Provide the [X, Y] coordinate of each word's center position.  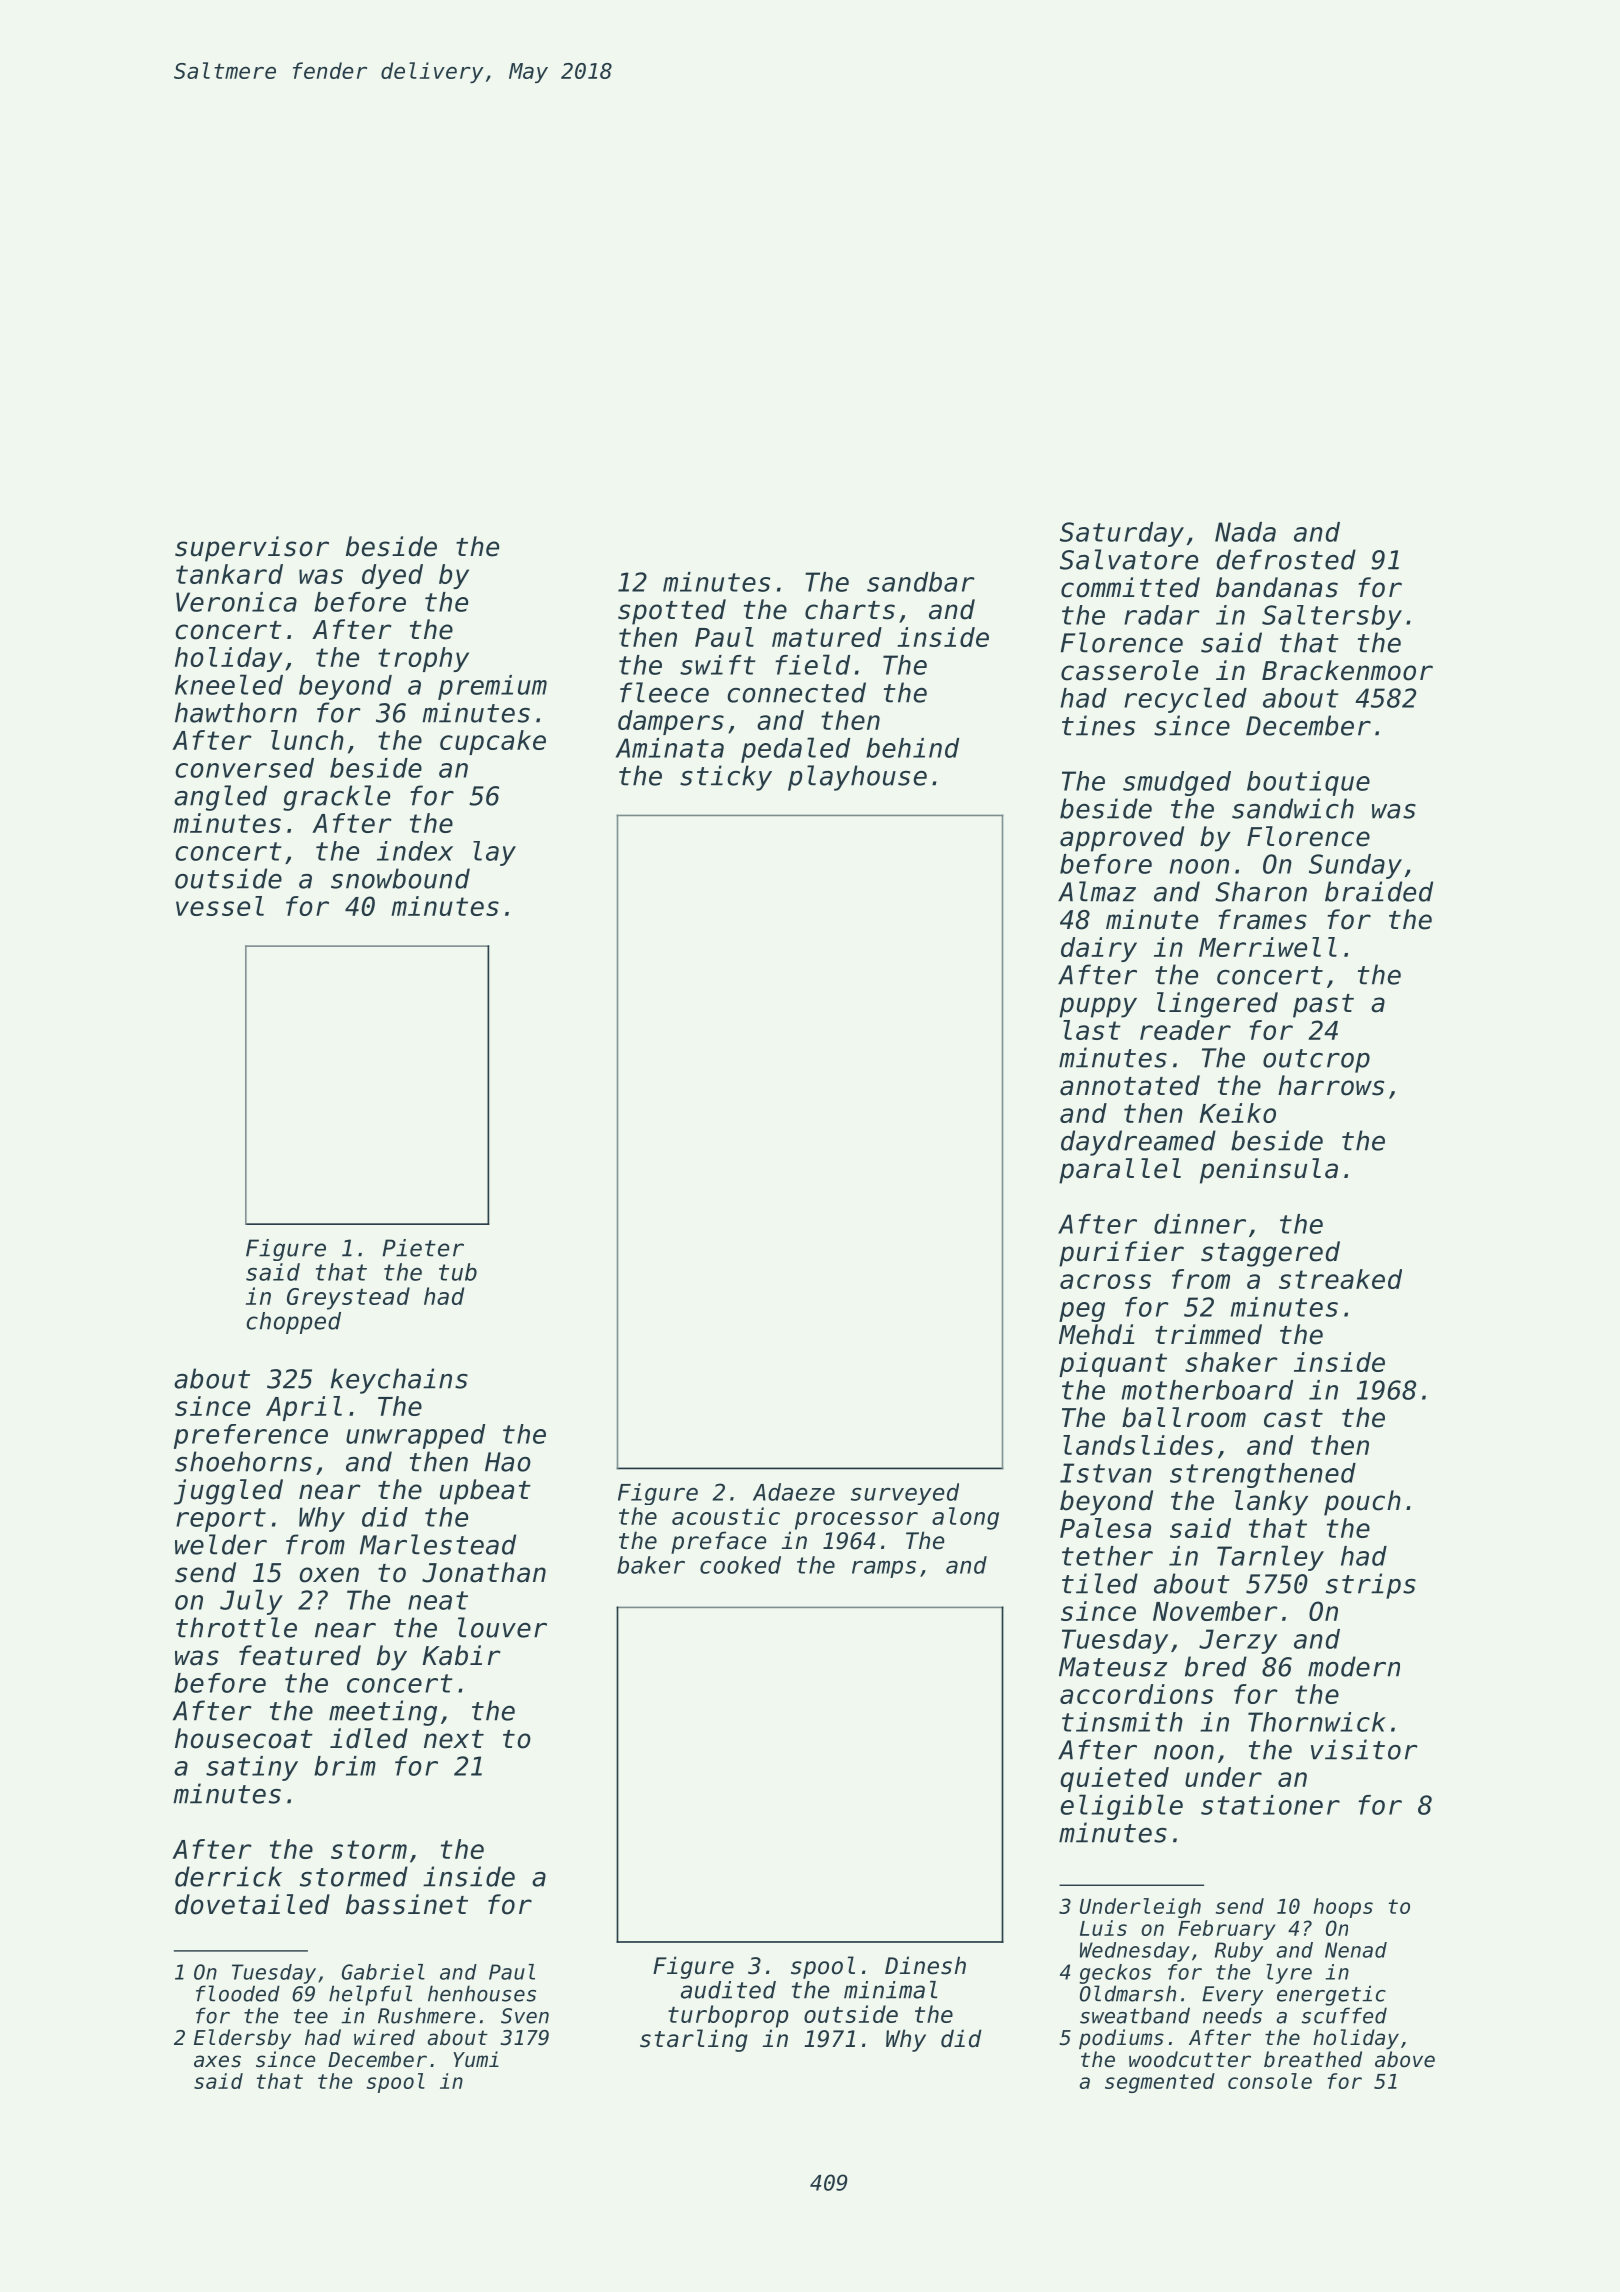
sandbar [921, 582]
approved [1122, 839]
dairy [1099, 949]
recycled [1185, 700]
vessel [220, 906]
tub [458, 1272]
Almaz [1097, 891]
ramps [884, 1569]
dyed [392, 576]
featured [300, 1655]
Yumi [476, 2059]
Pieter [423, 1248]
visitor [1364, 1749]
